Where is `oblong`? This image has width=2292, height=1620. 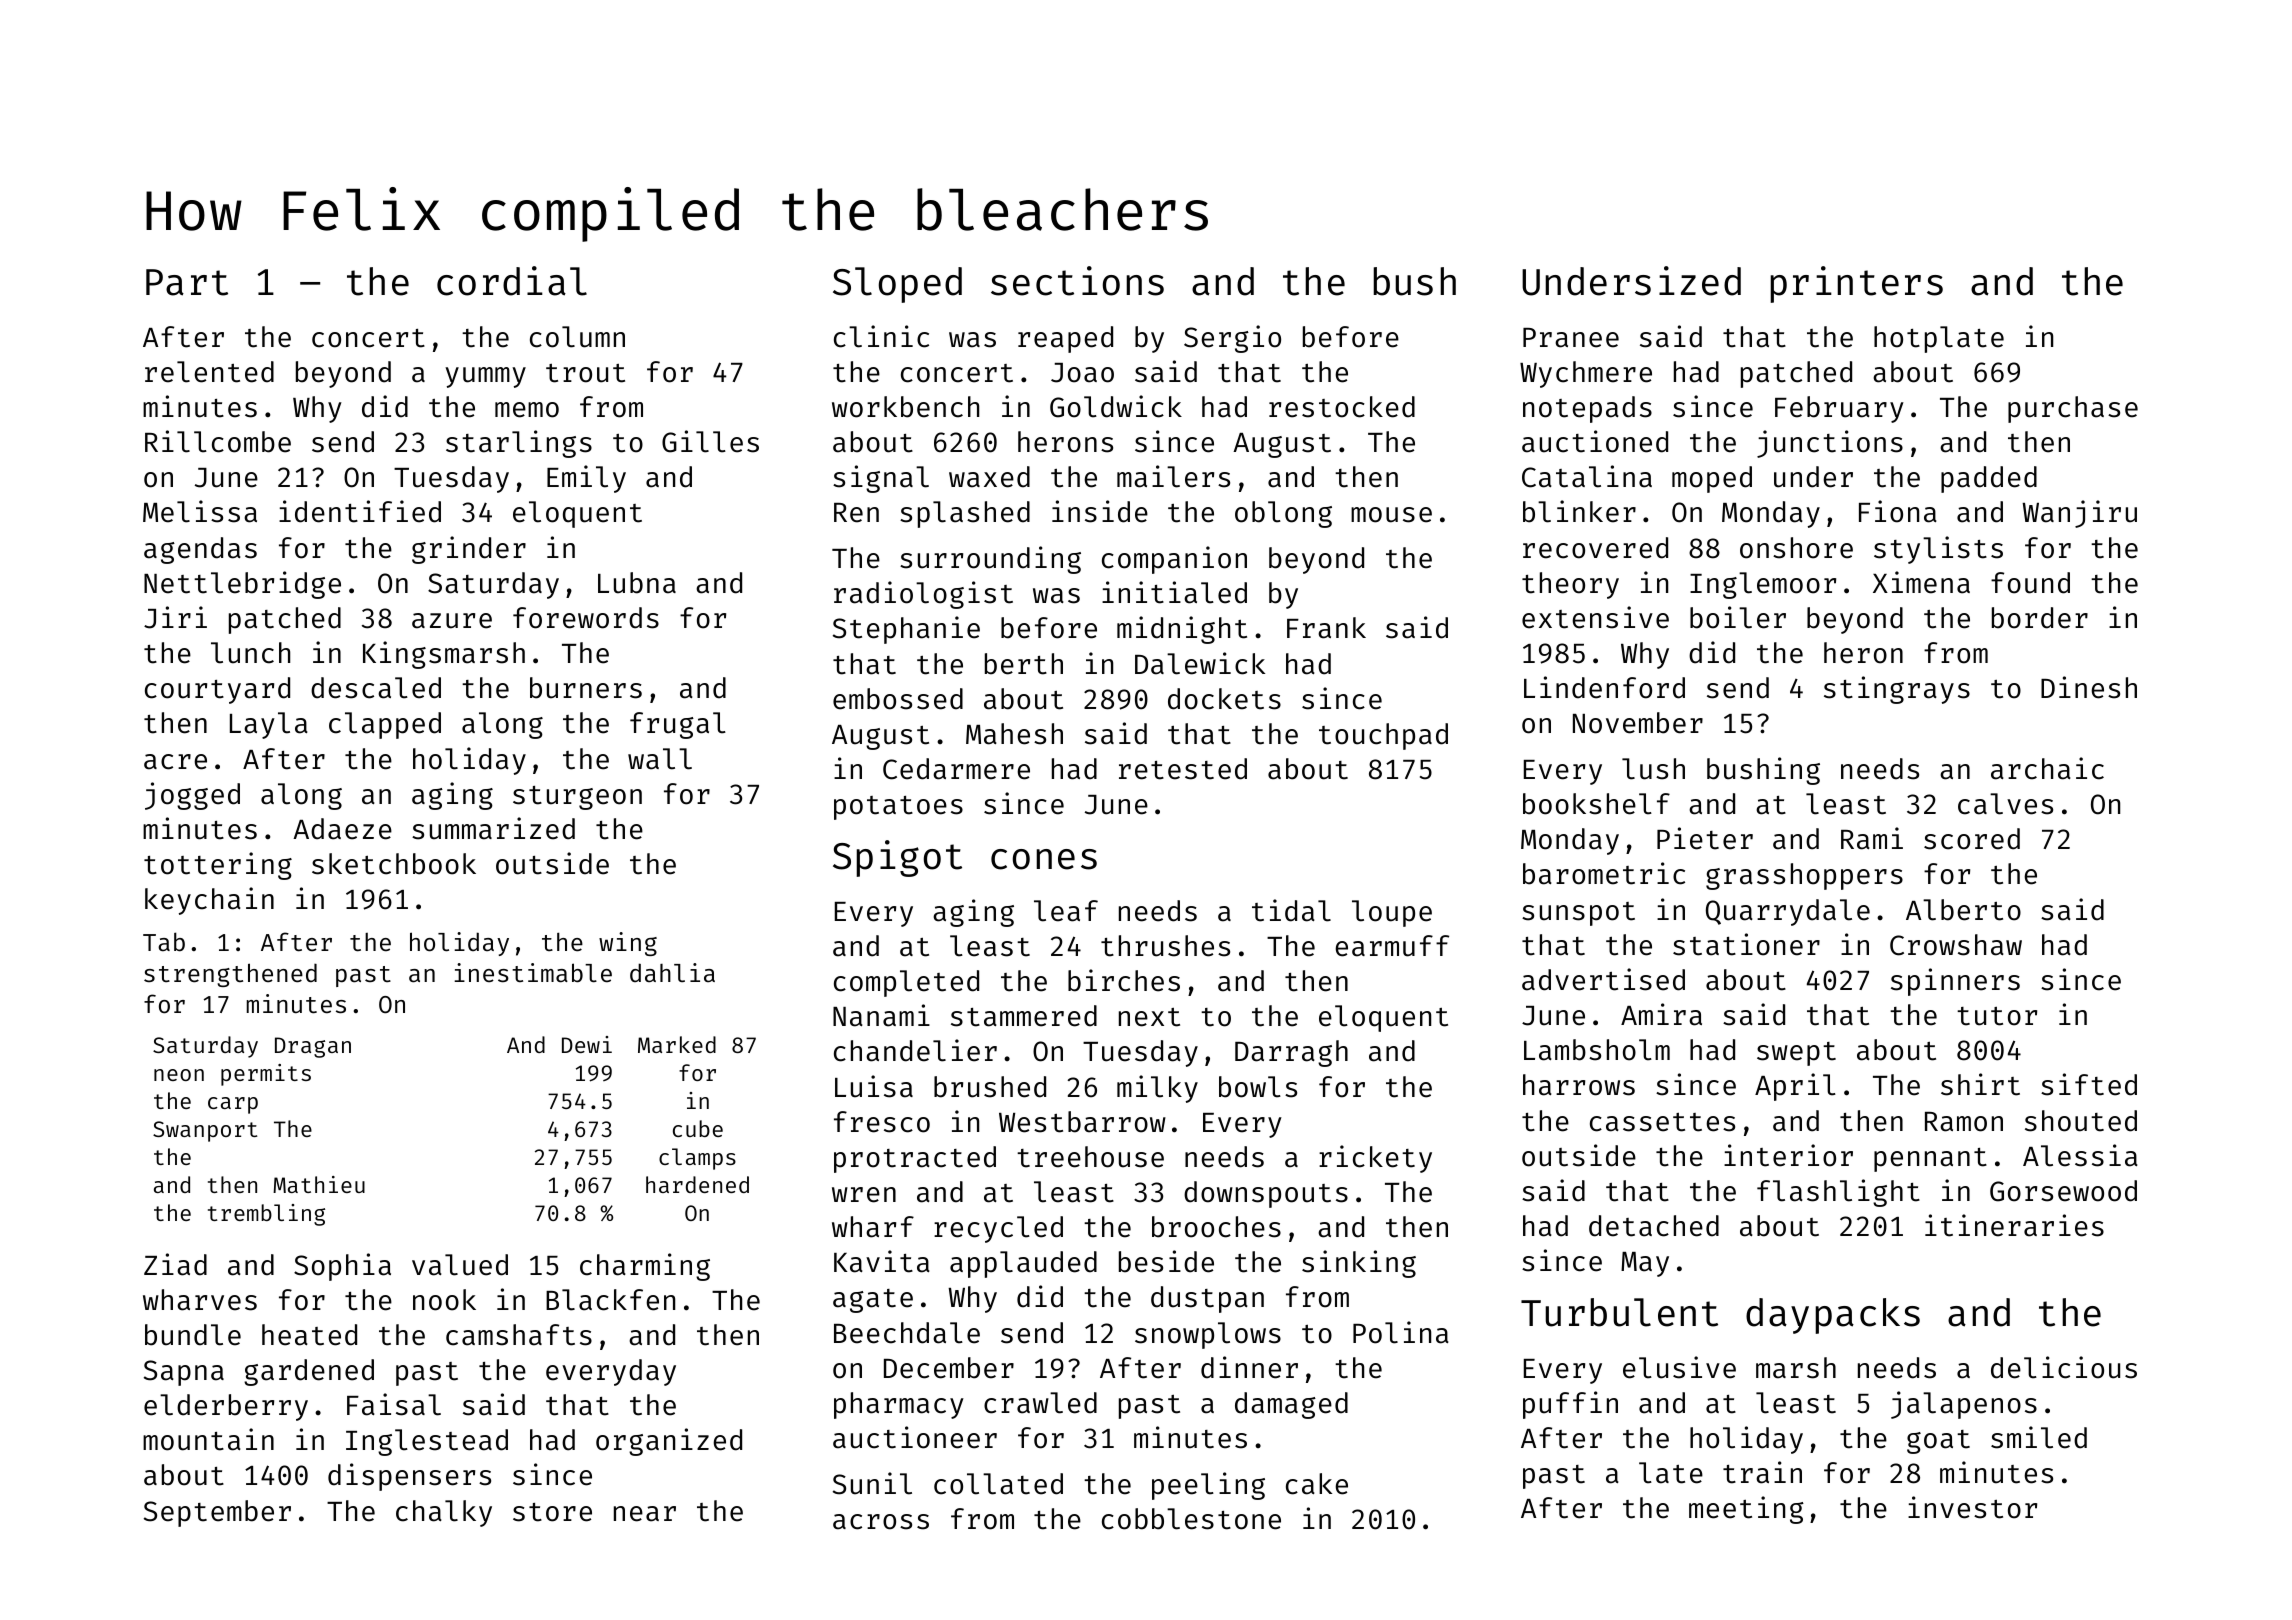 oblong is located at coordinates (1283, 514).
